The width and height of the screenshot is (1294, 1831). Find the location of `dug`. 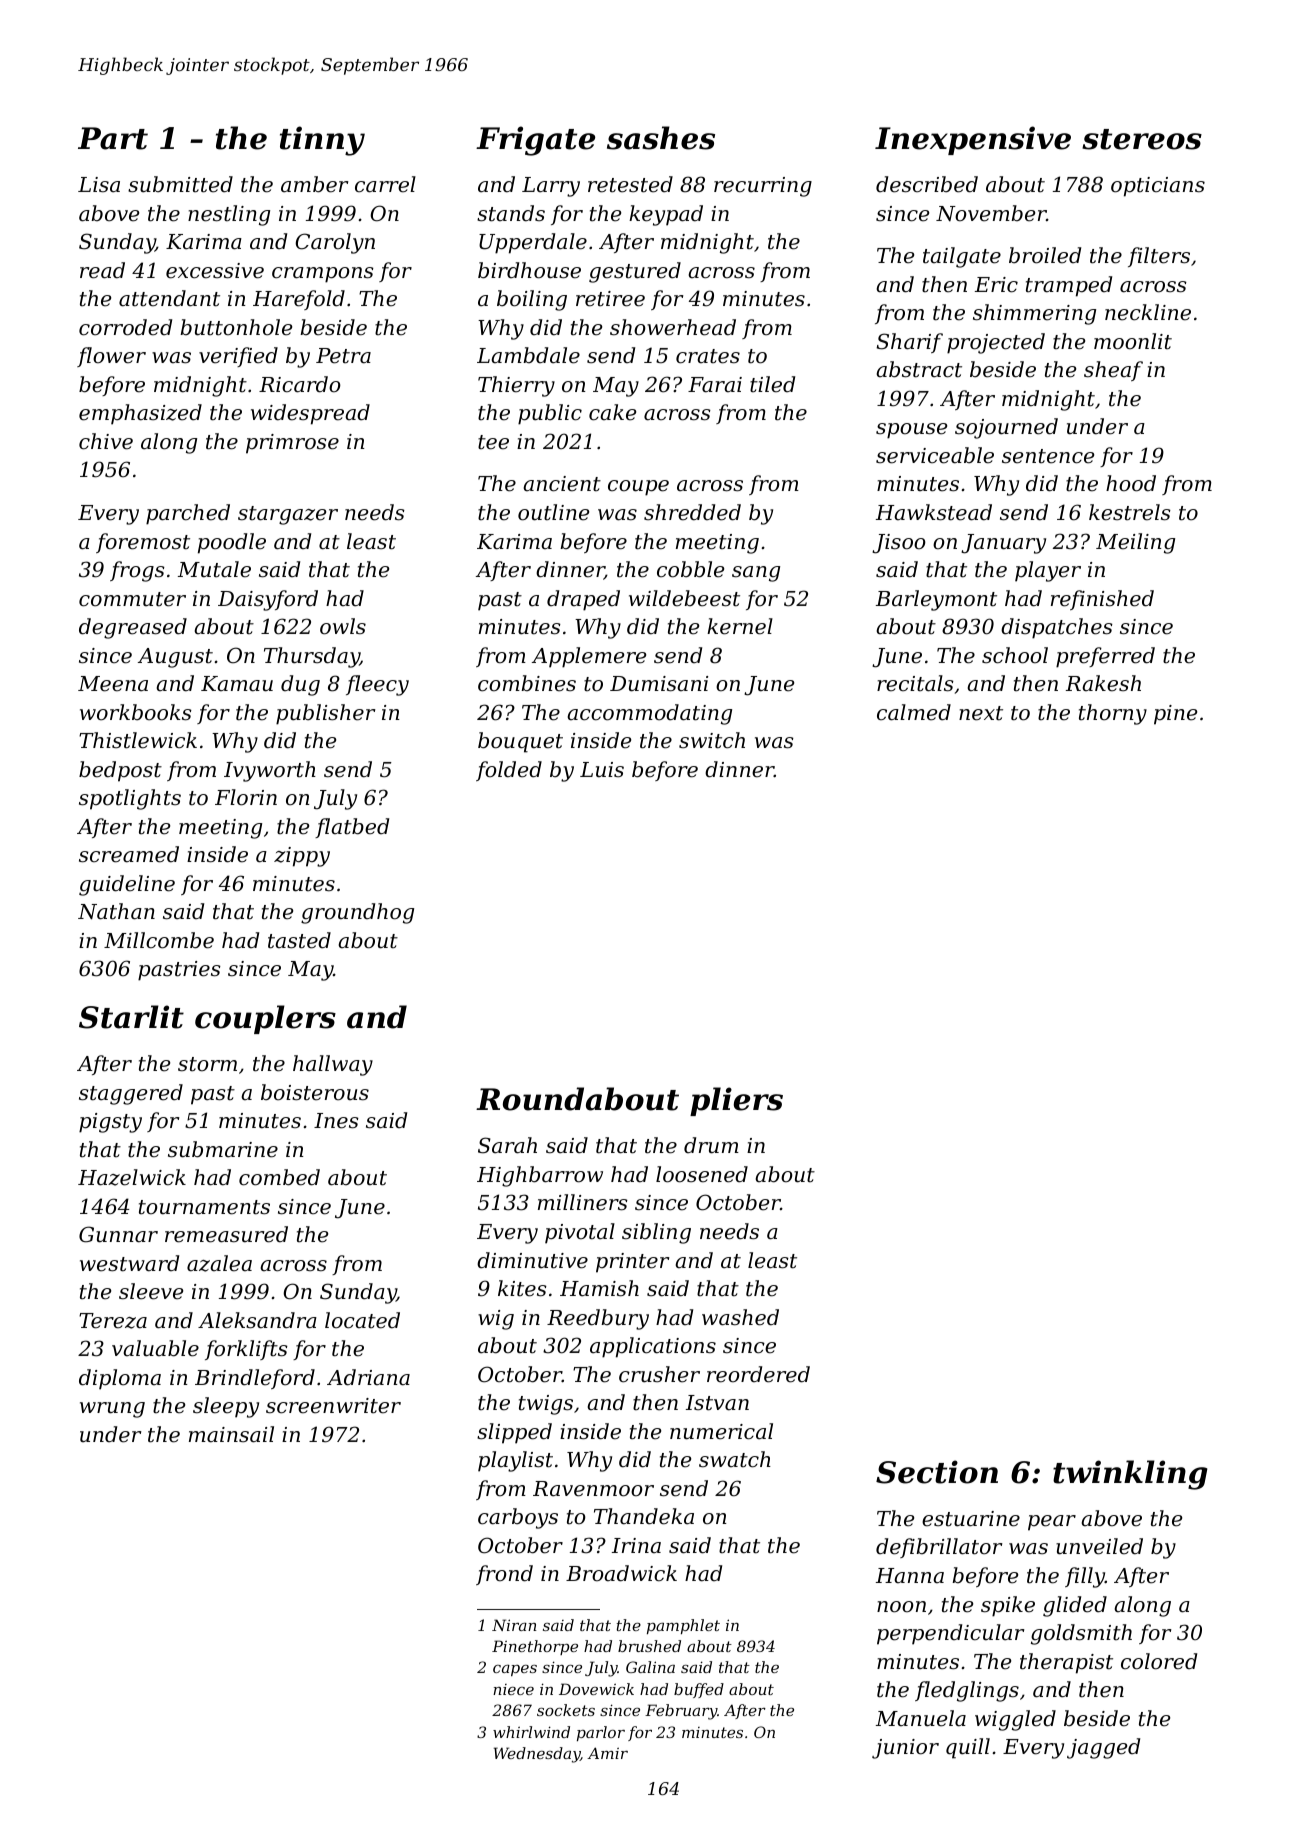

dug is located at coordinates (300, 685).
